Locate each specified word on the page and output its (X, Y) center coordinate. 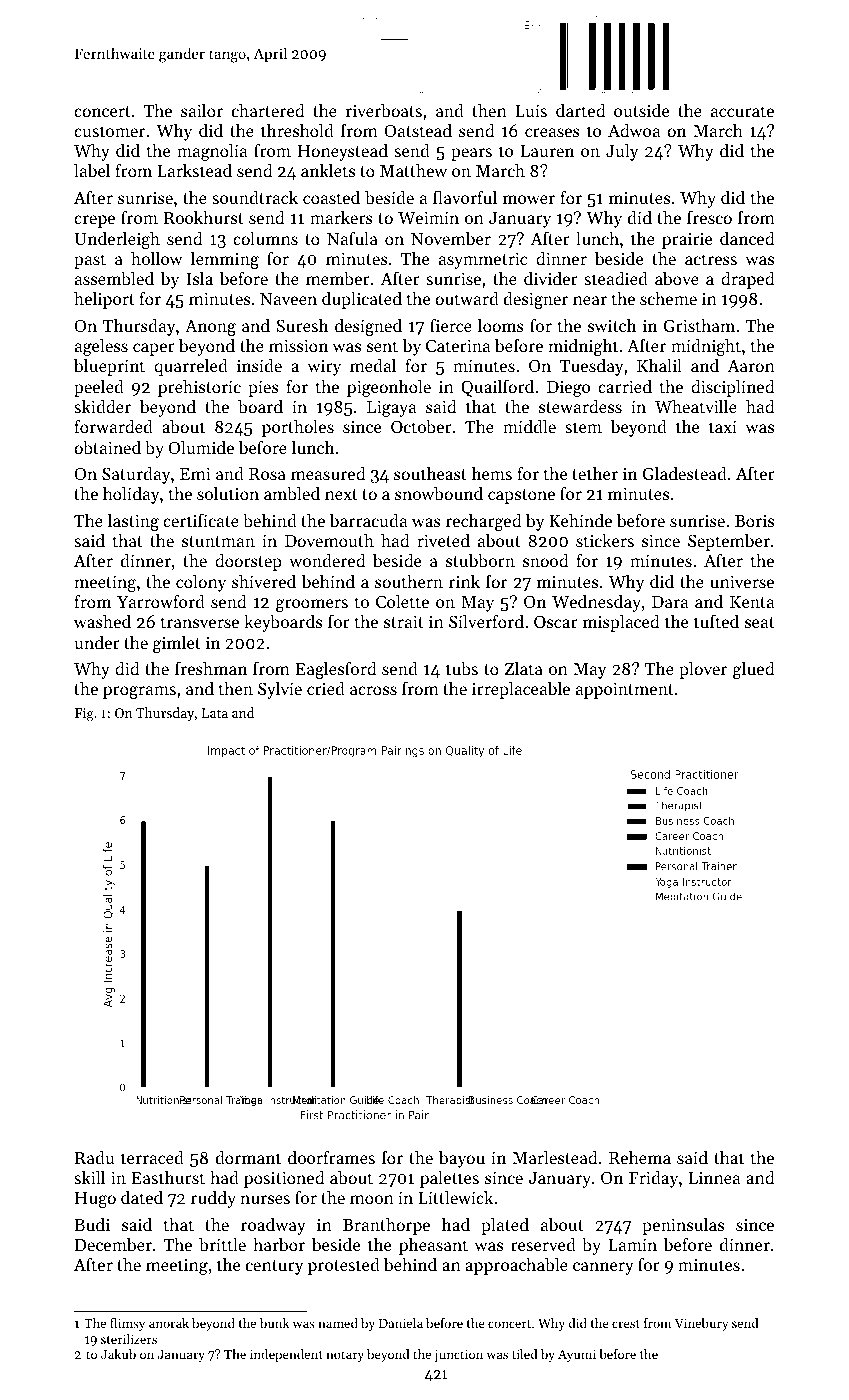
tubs (462, 668)
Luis (531, 111)
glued (753, 670)
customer (109, 131)
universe (742, 582)
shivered (264, 581)
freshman (211, 668)
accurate (742, 111)
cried (326, 688)
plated (505, 1226)
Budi (92, 1224)
